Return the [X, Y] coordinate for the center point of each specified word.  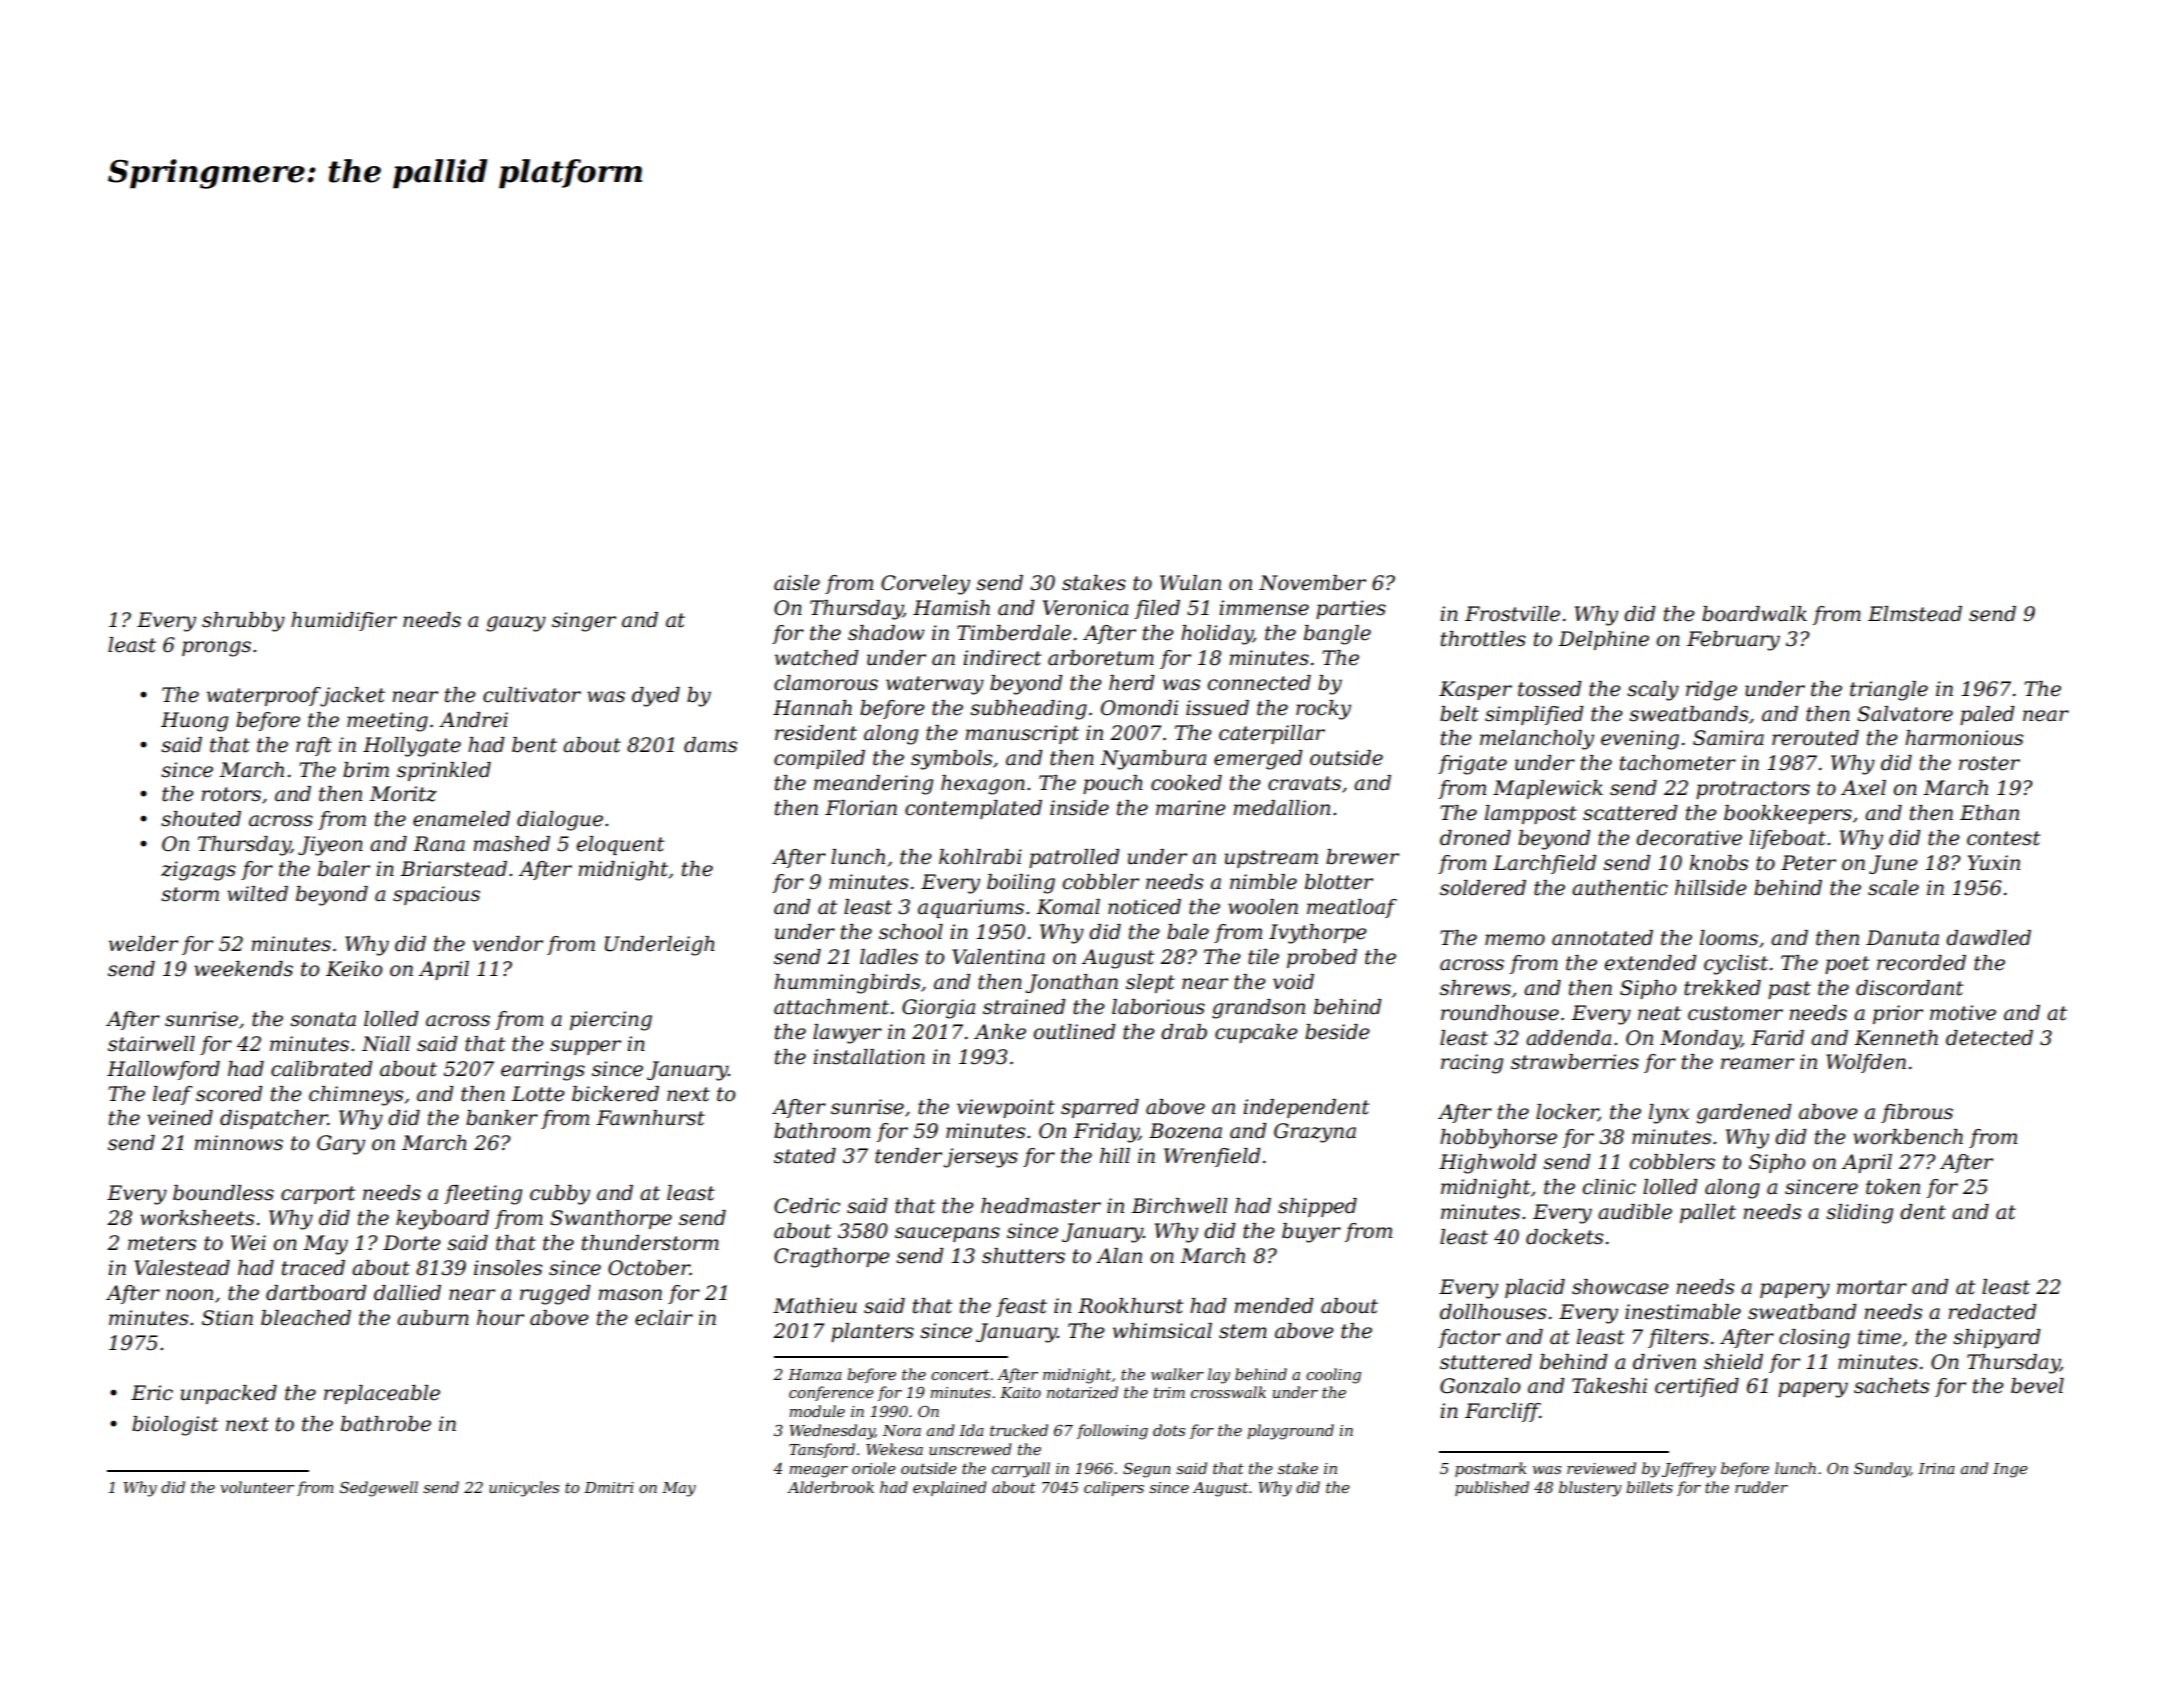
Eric [152, 1393]
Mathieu [815, 1306]
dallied [407, 1293]
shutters [1023, 1256]
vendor [508, 944]
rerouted [1815, 738]
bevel [2037, 1386]
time [1879, 1337]
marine [1191, 808]
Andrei [473, 720]
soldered [1483, 888]
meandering [873, 785]
